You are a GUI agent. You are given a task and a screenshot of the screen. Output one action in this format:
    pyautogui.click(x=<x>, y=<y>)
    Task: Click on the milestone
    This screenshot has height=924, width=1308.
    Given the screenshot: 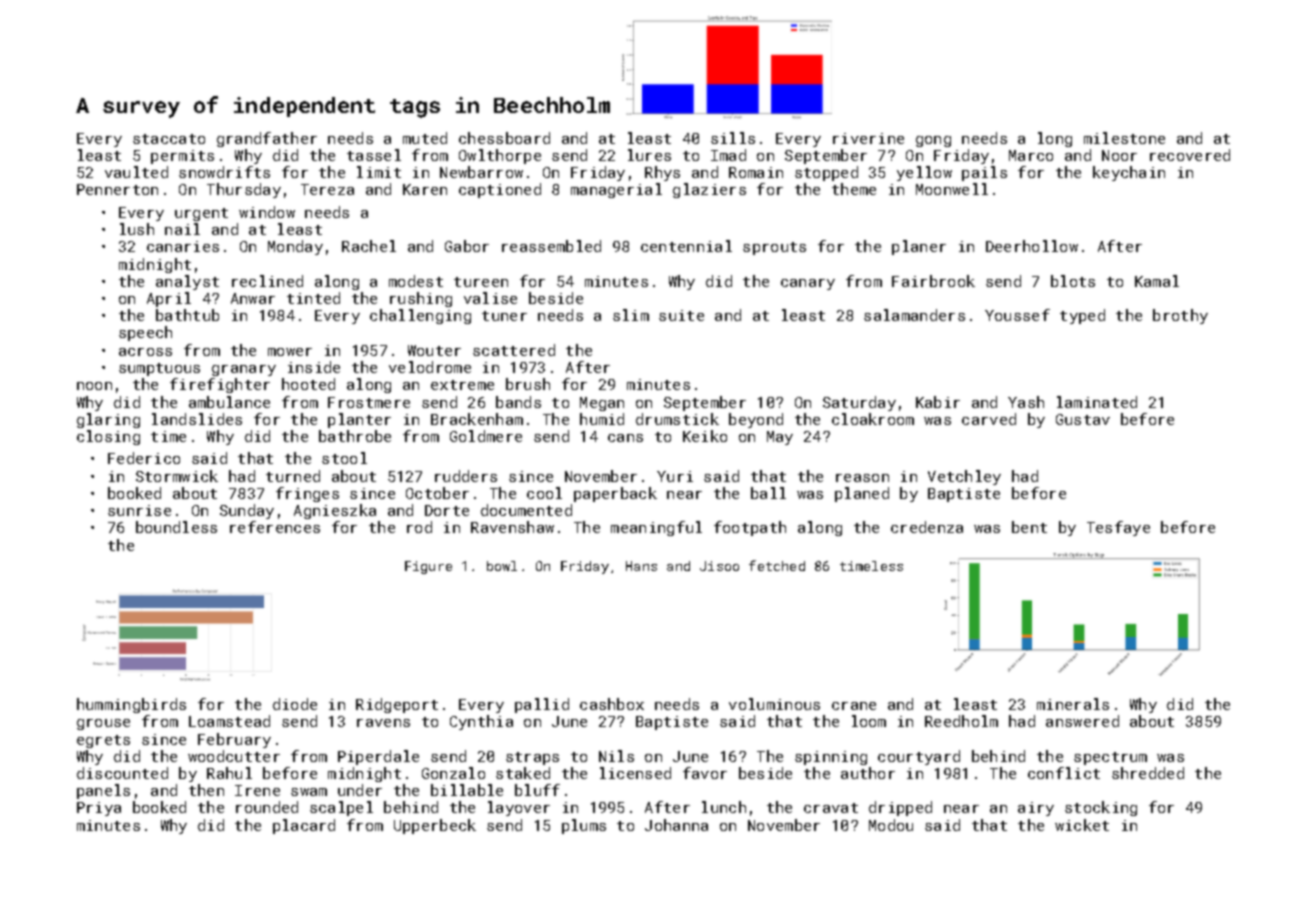 What is the action you would take?
    pyautogui.click(x=1124, y=138)
